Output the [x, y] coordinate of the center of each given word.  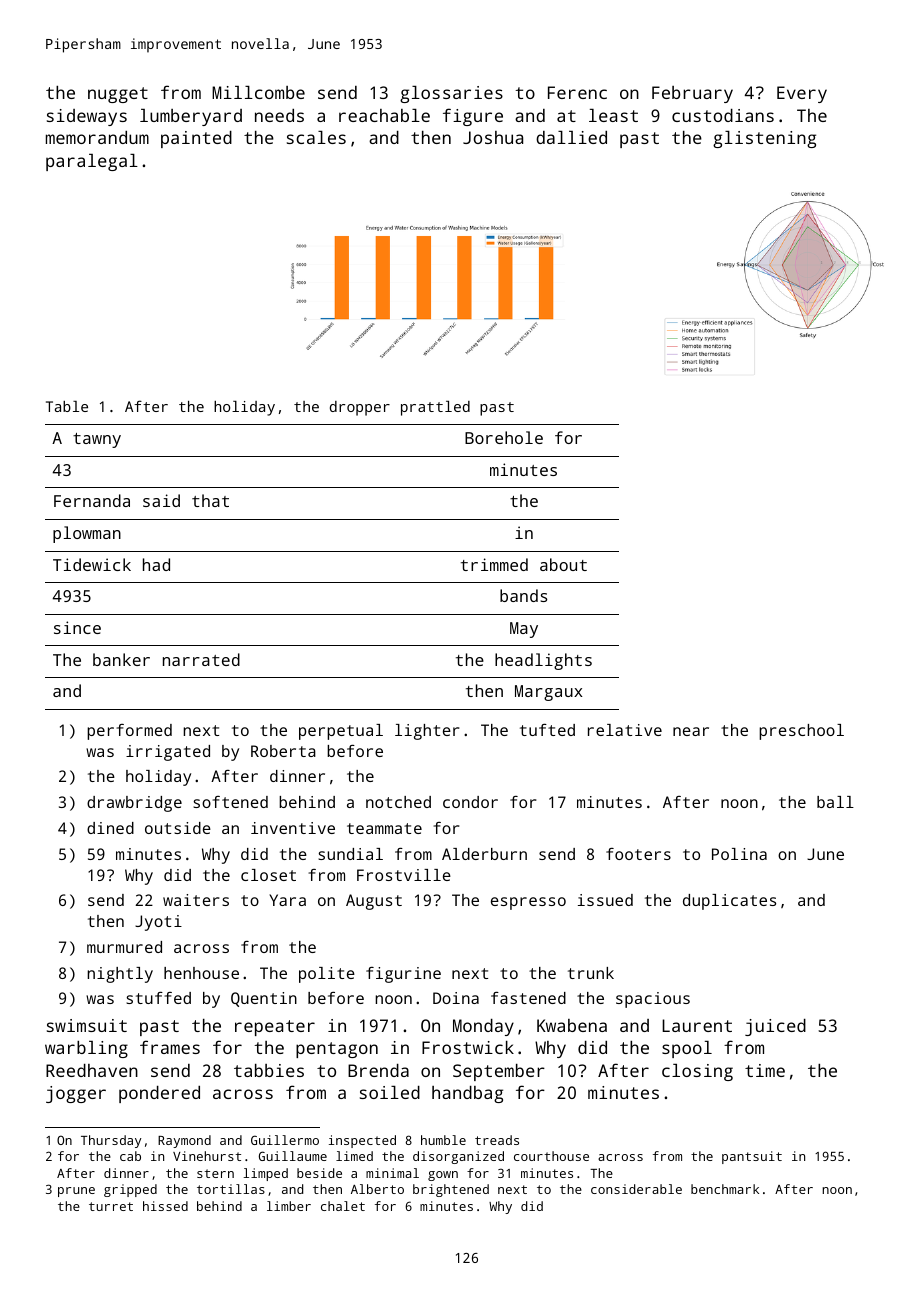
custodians [723, 115]
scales [316, 137]
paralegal [92, 162]
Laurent [697, 1025]
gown [443, 1176]
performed [129, 732]
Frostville [404, 875]
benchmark [725, 1189]
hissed [165, 1206]
